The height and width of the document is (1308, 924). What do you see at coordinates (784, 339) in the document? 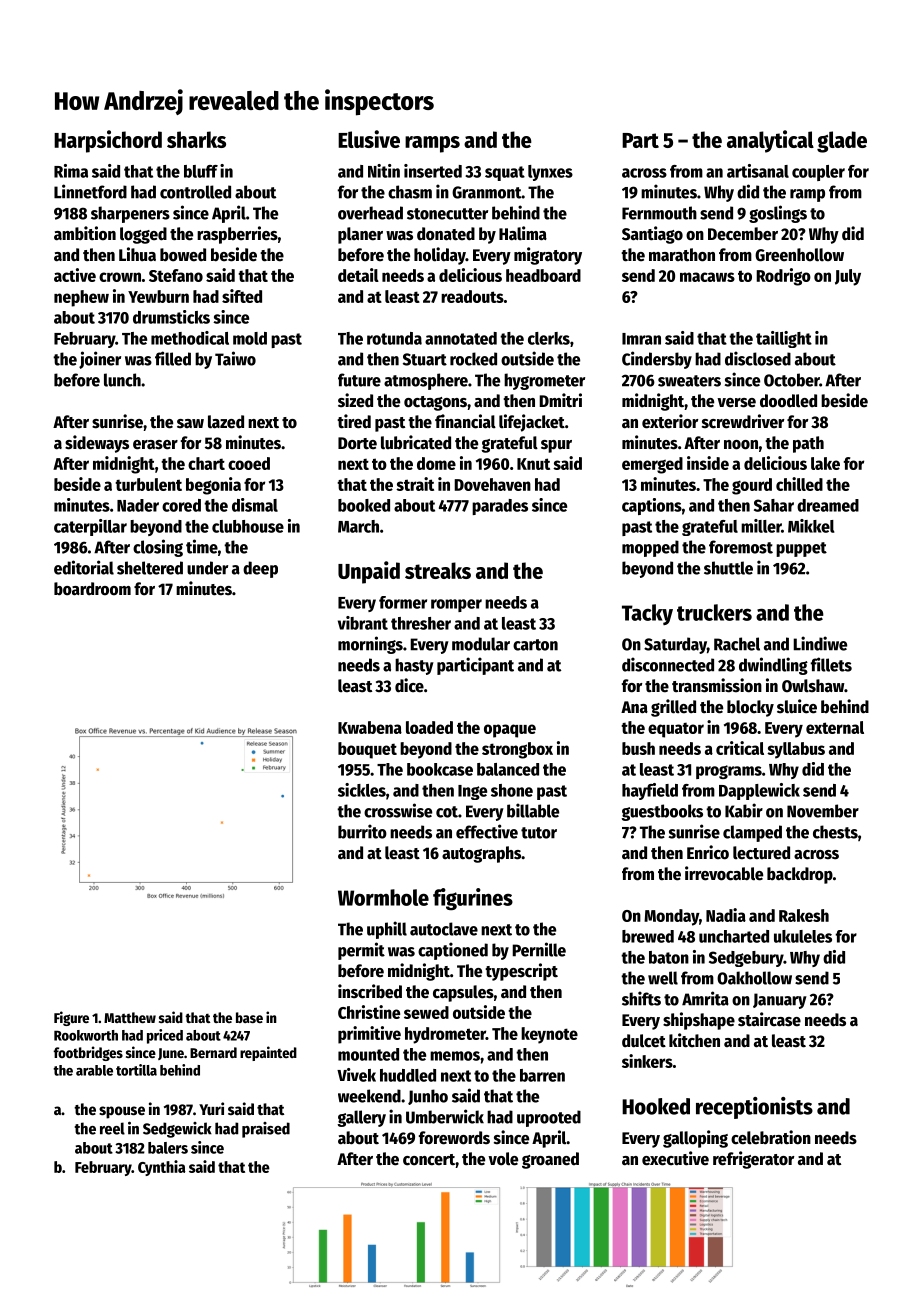
I see `taillight` at bounding box center [784, 339].
